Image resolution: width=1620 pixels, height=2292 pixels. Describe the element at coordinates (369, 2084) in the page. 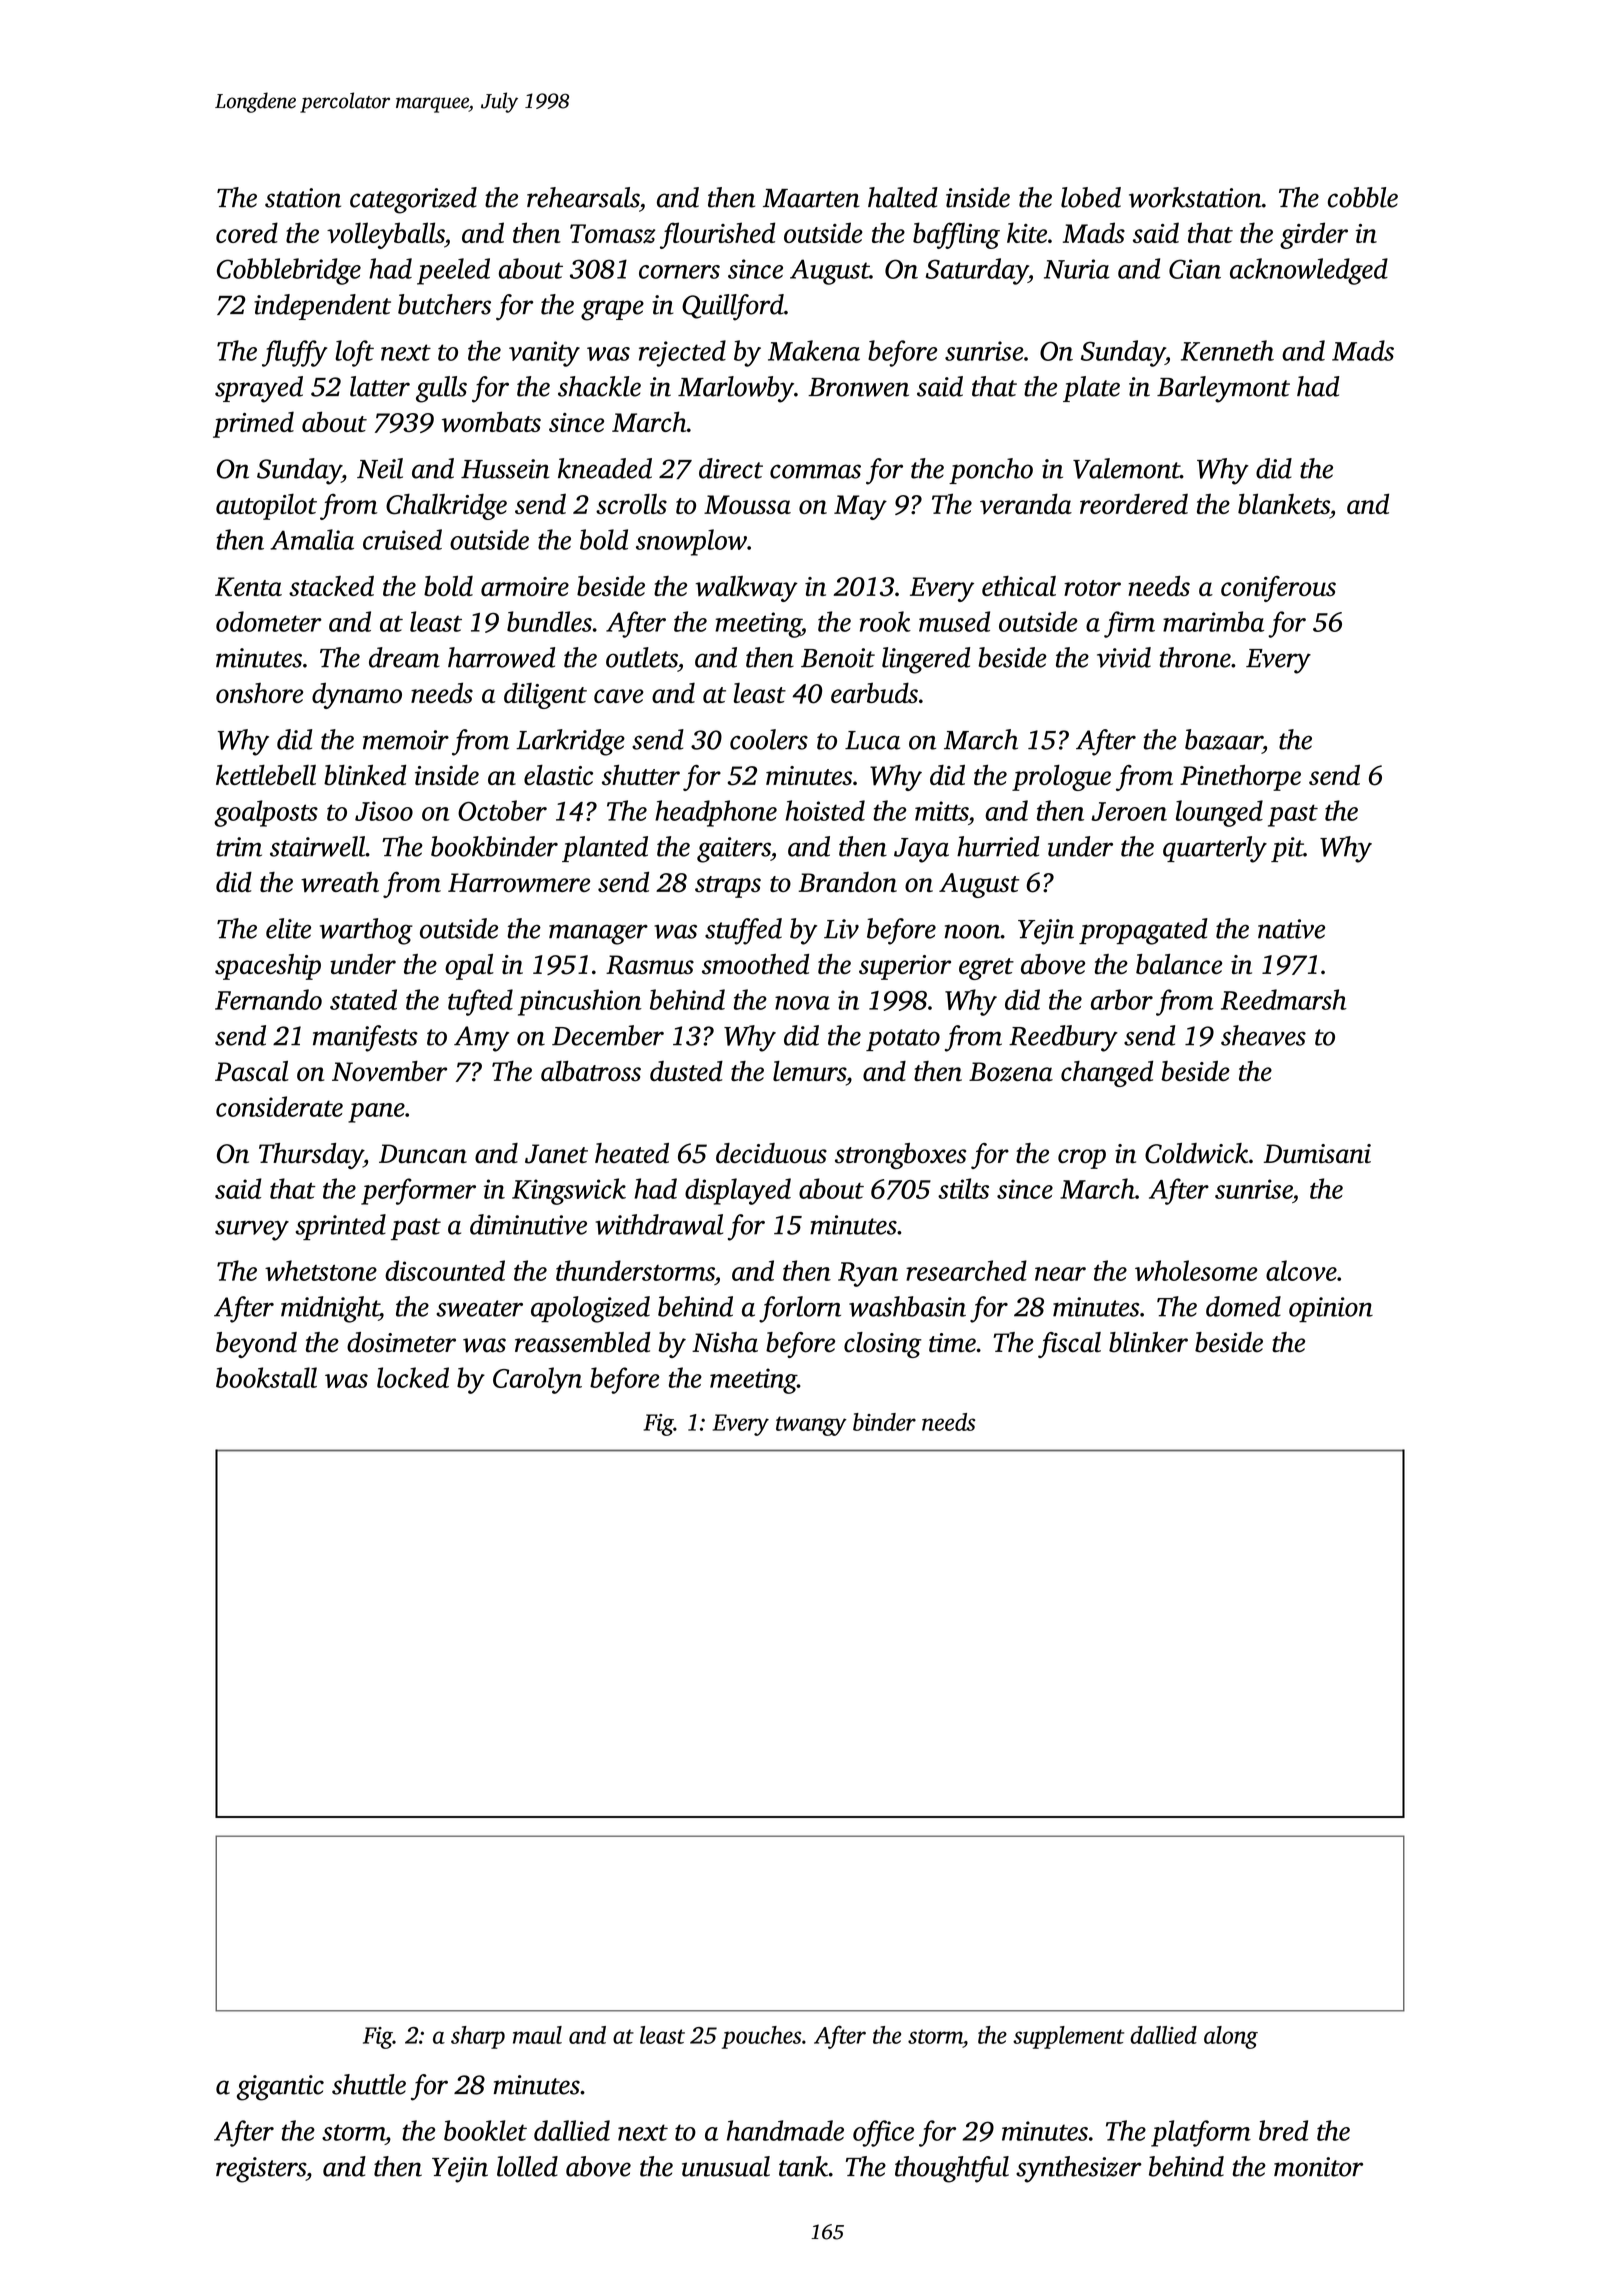

I see `shuttle` at that location.
